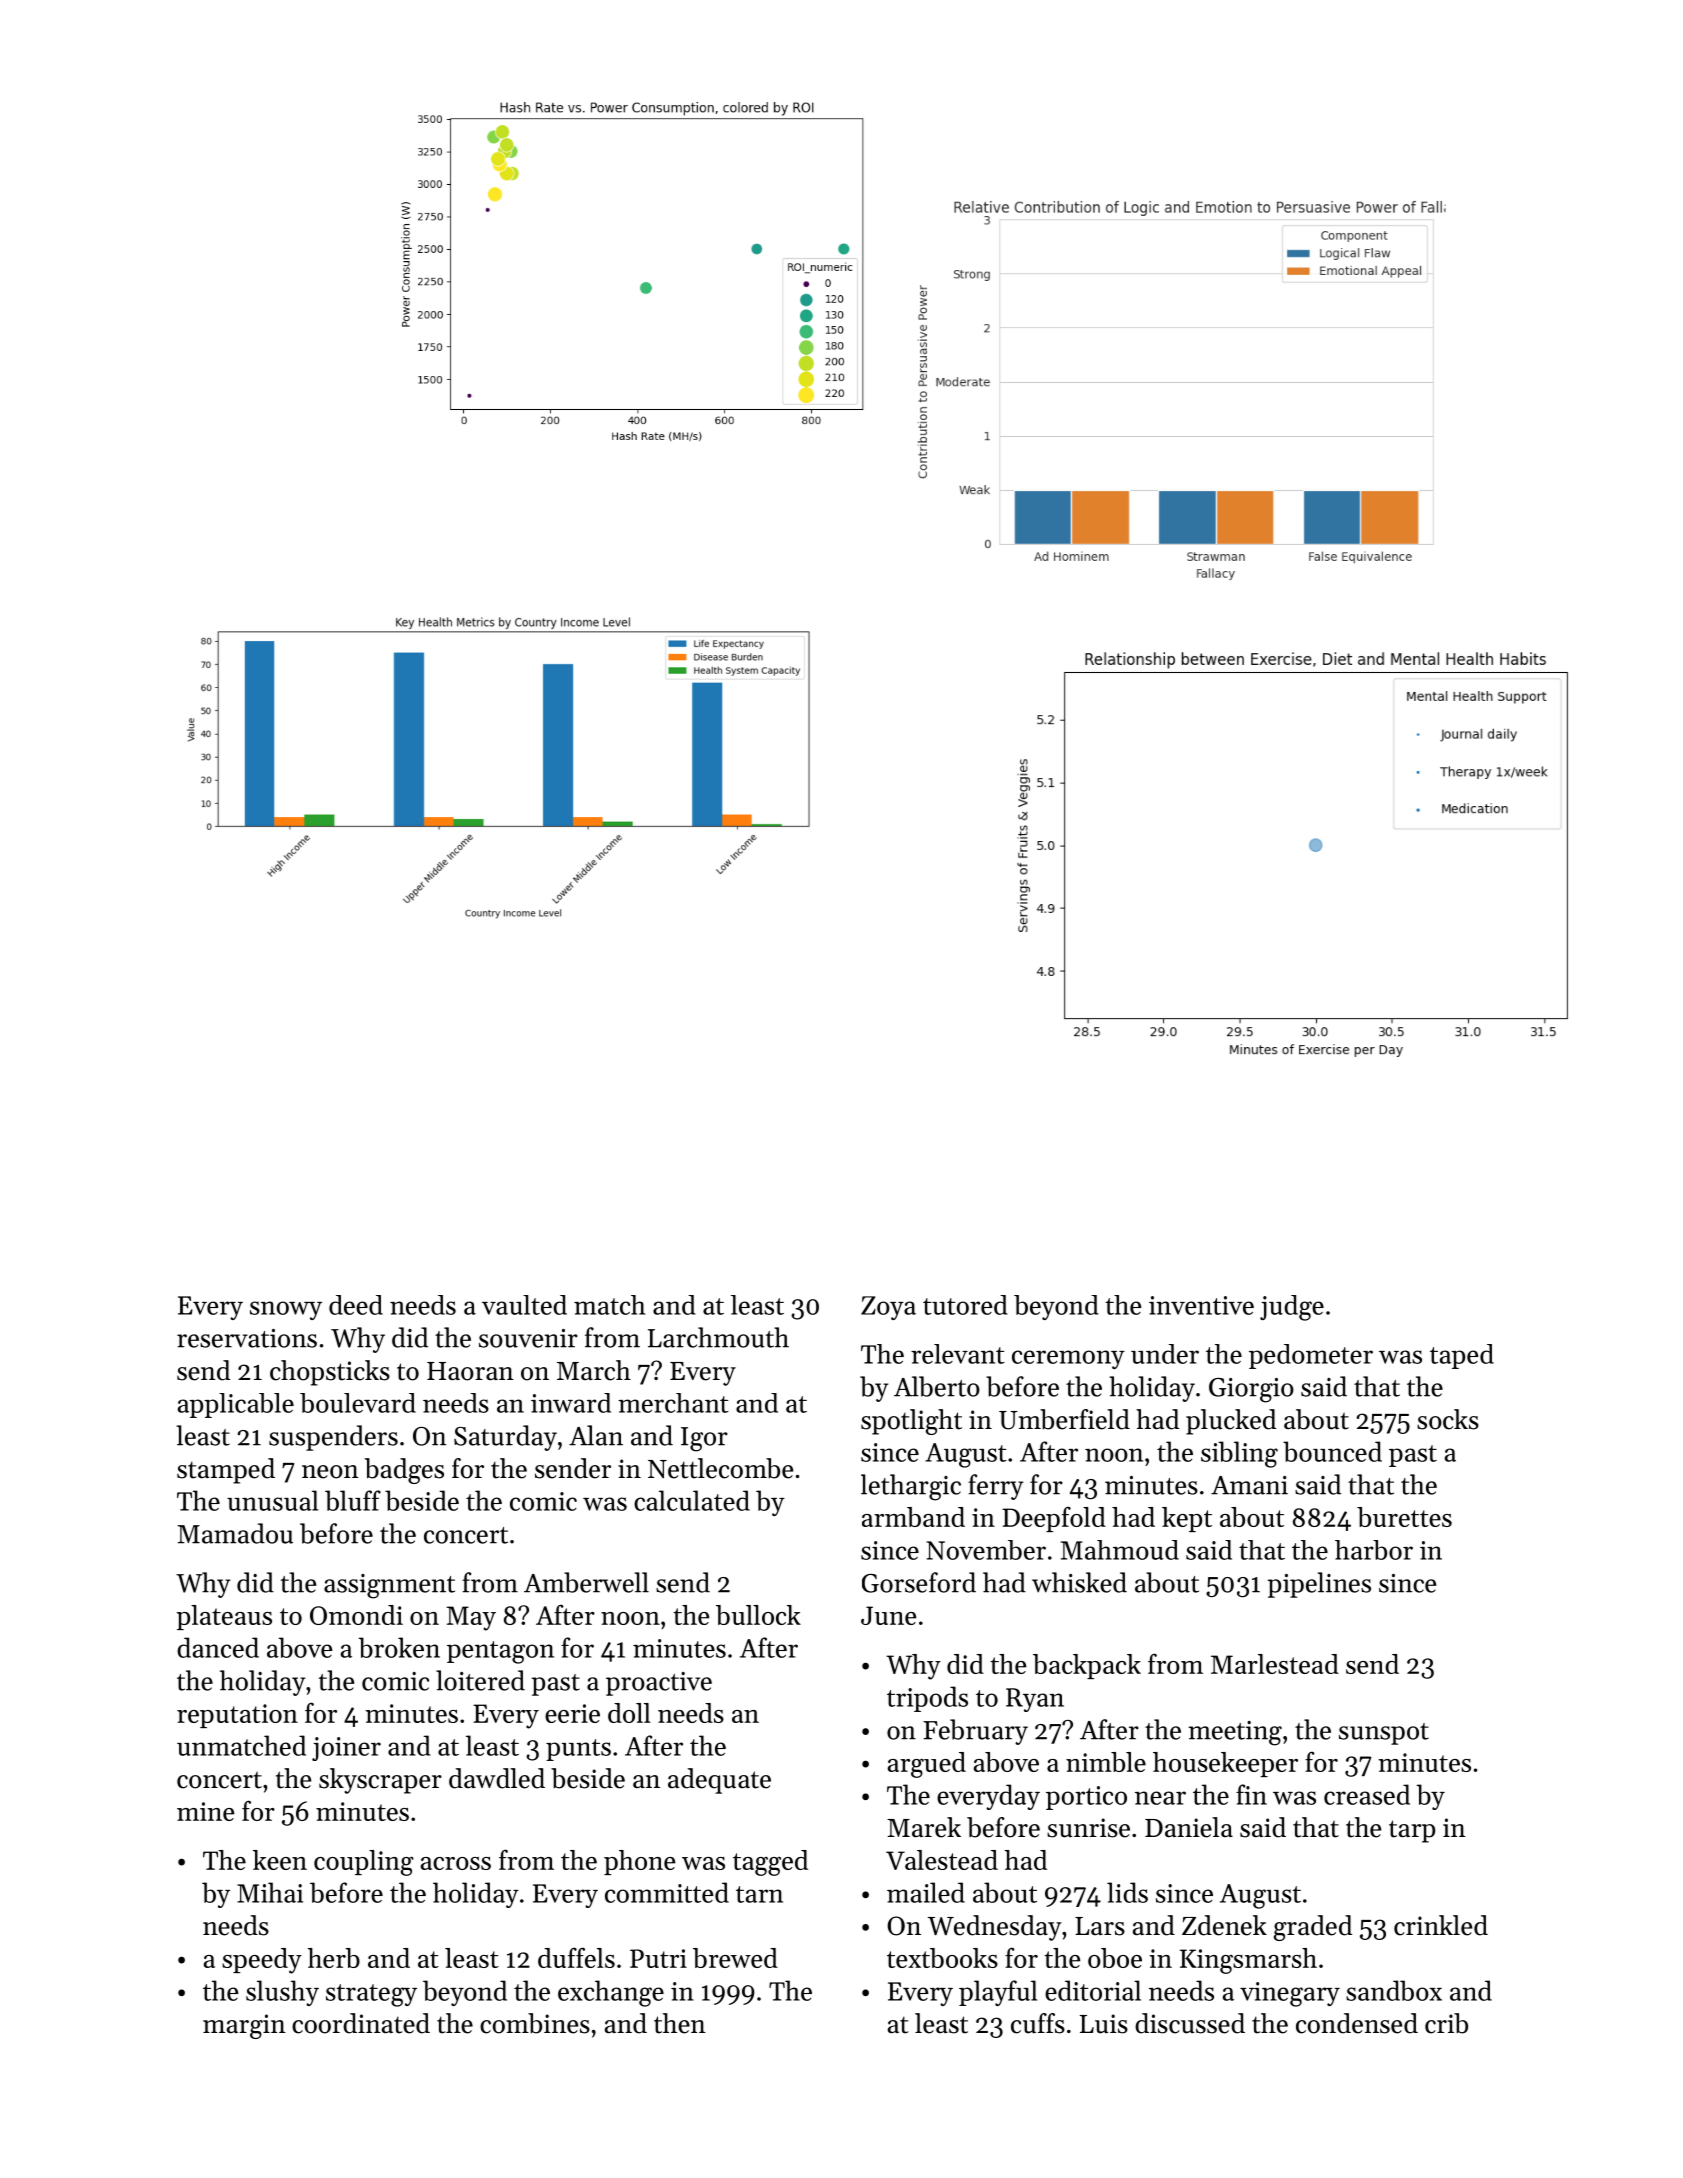 The image size is (1683, 2178). What do you see at coordinates (244, 2026) in the document?
I see `margin` at bounding box center [244, 2026].
